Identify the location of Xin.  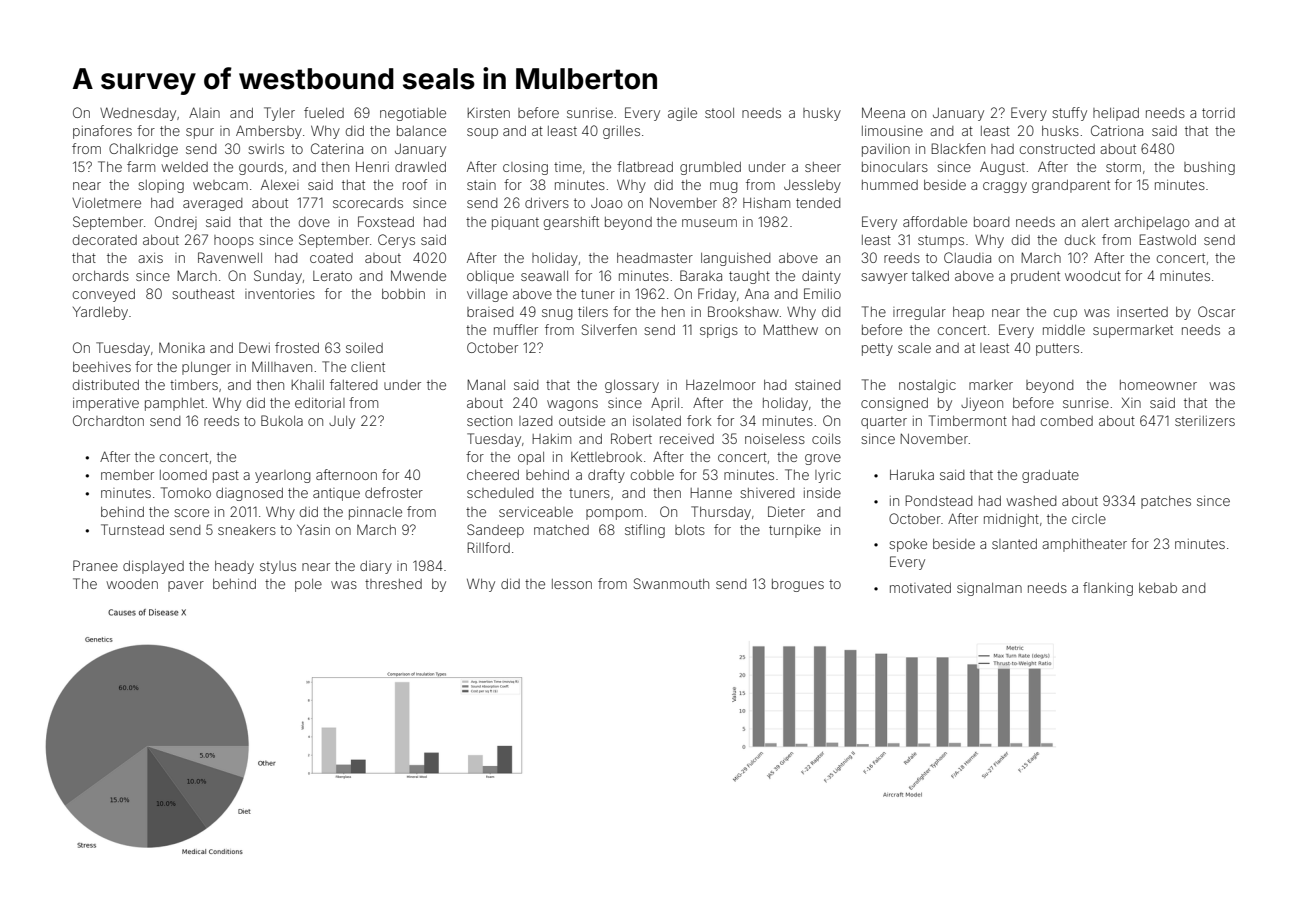
(1131, 403).
